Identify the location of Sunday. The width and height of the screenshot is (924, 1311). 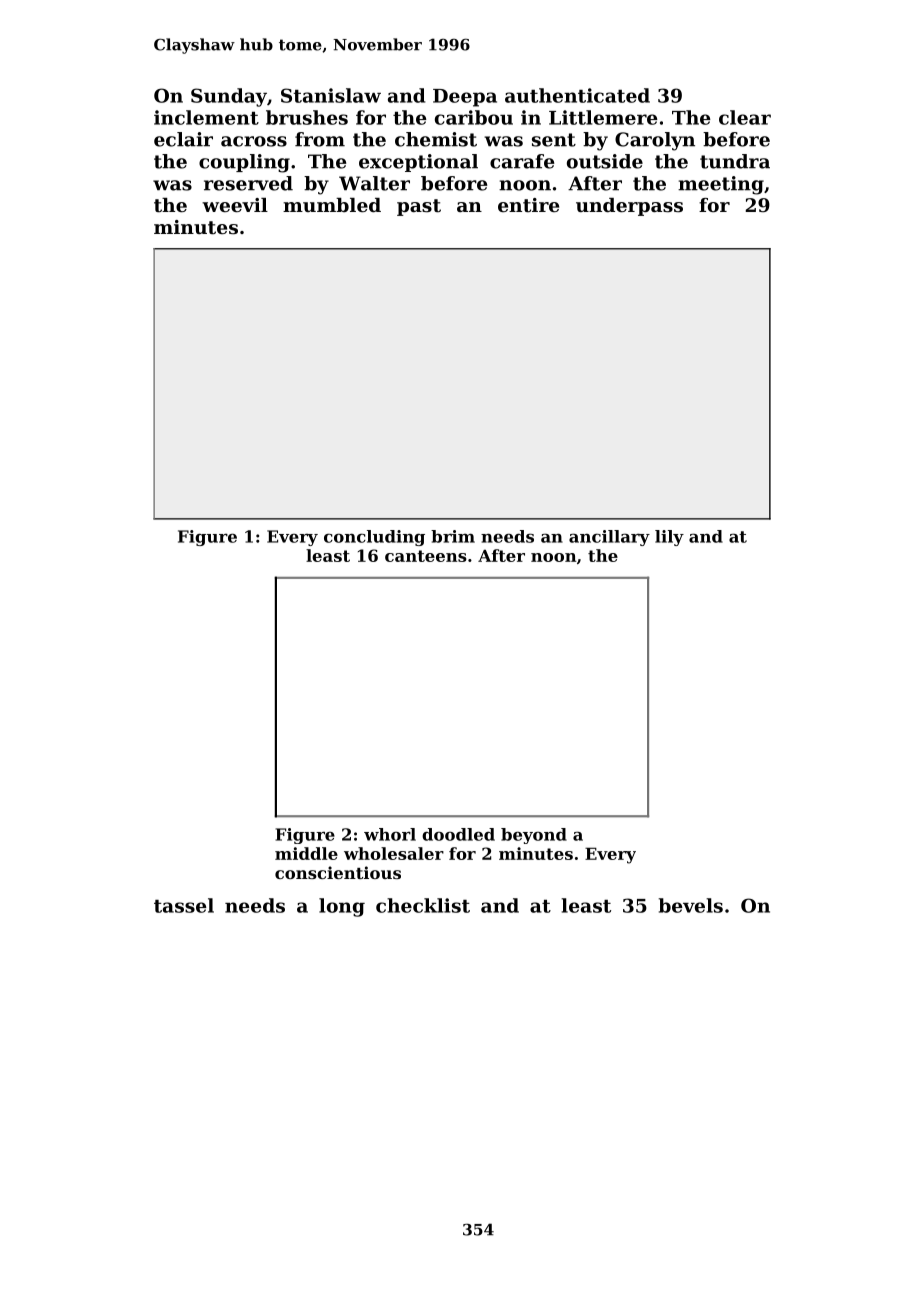
(229, 97).
